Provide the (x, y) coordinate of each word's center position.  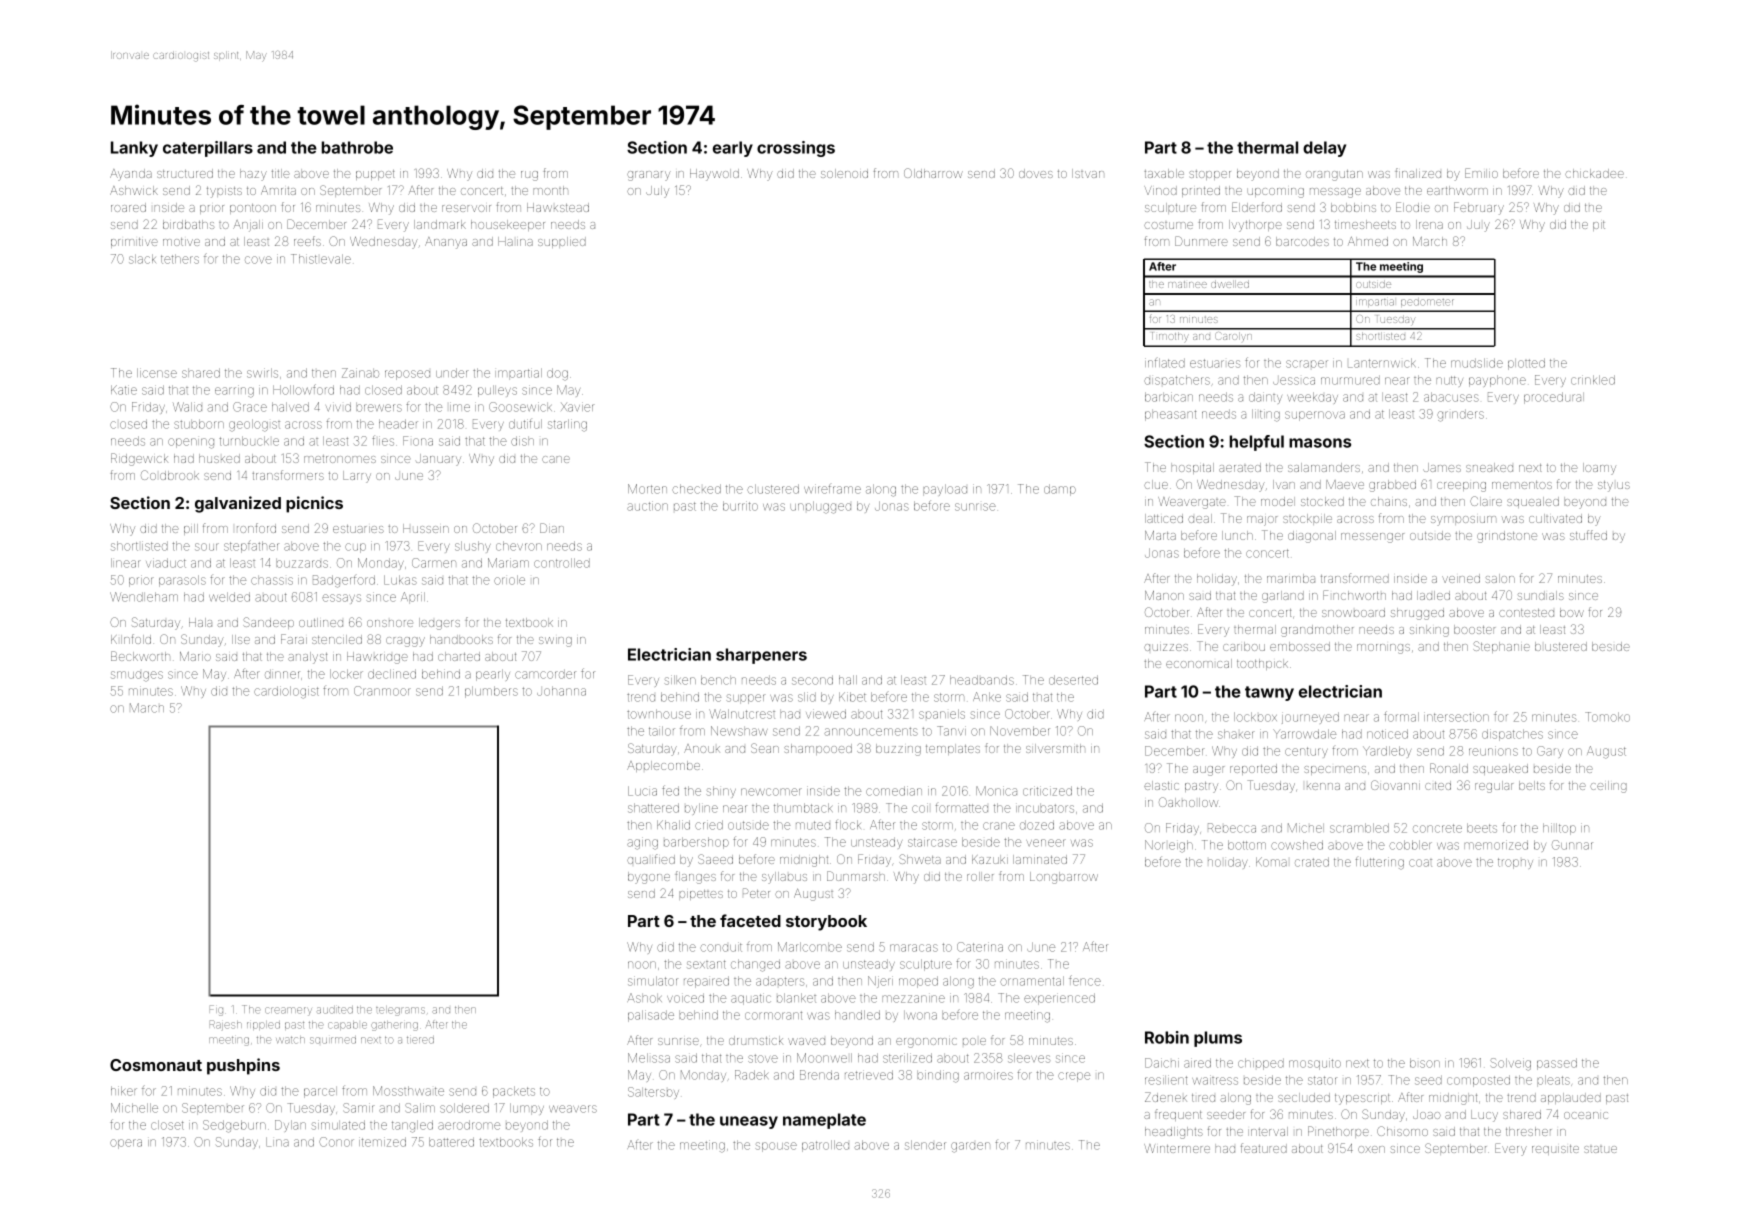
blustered (1561, 646)
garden (970, 1147)
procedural (1554, 398)
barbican (1169, 397)
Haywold (714, 175)
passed (1557, 1064)
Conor (336, 1142)
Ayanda (131, 175)
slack (142, 259)
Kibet (852, 697)
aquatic (751, 999)
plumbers (491, 692)
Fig (216, 1010)
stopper (1210, 175)
